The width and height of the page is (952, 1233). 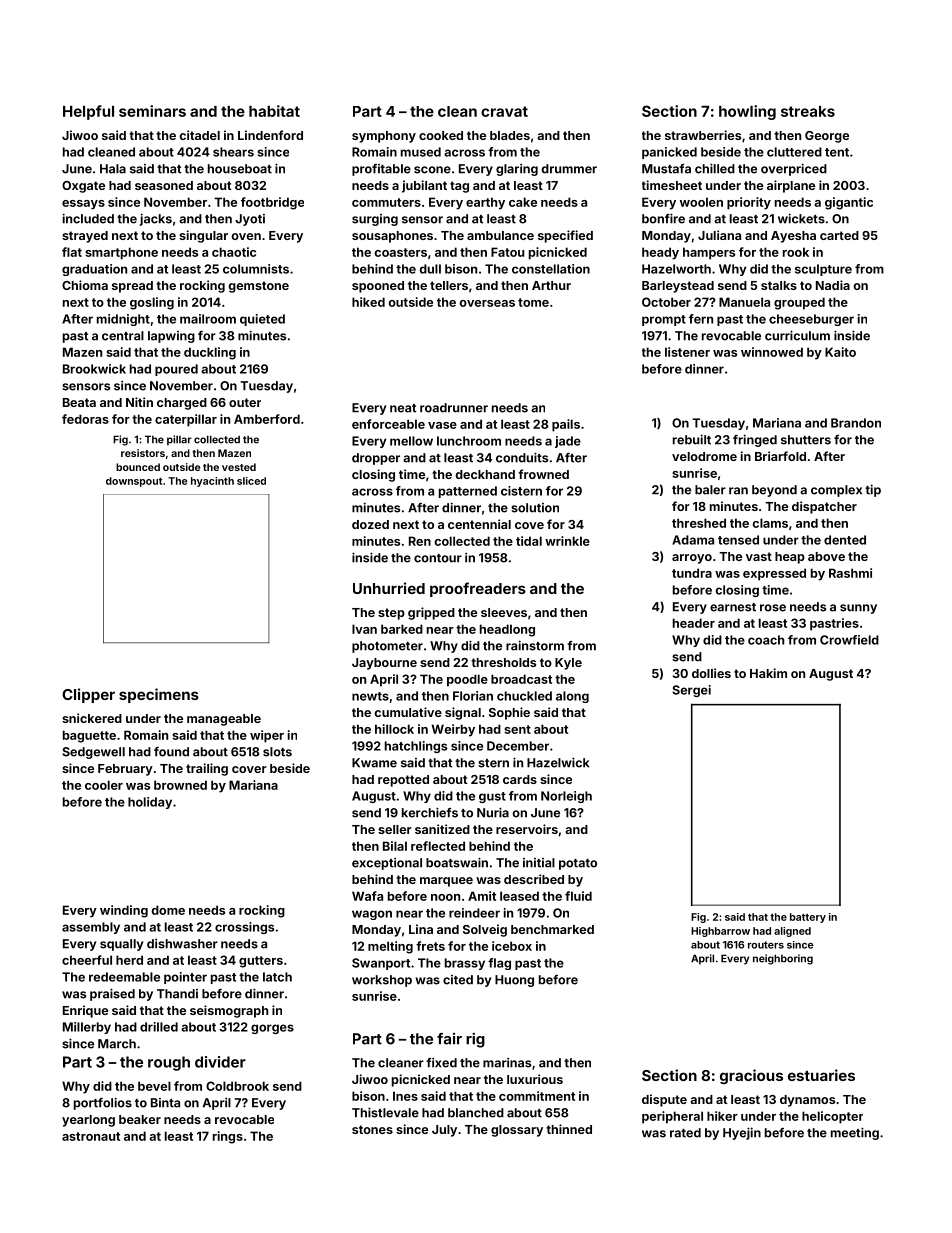 What do you see at coordinates (856, 423) in the page?
I see `Brandon` at bounding box center [856, 423].
